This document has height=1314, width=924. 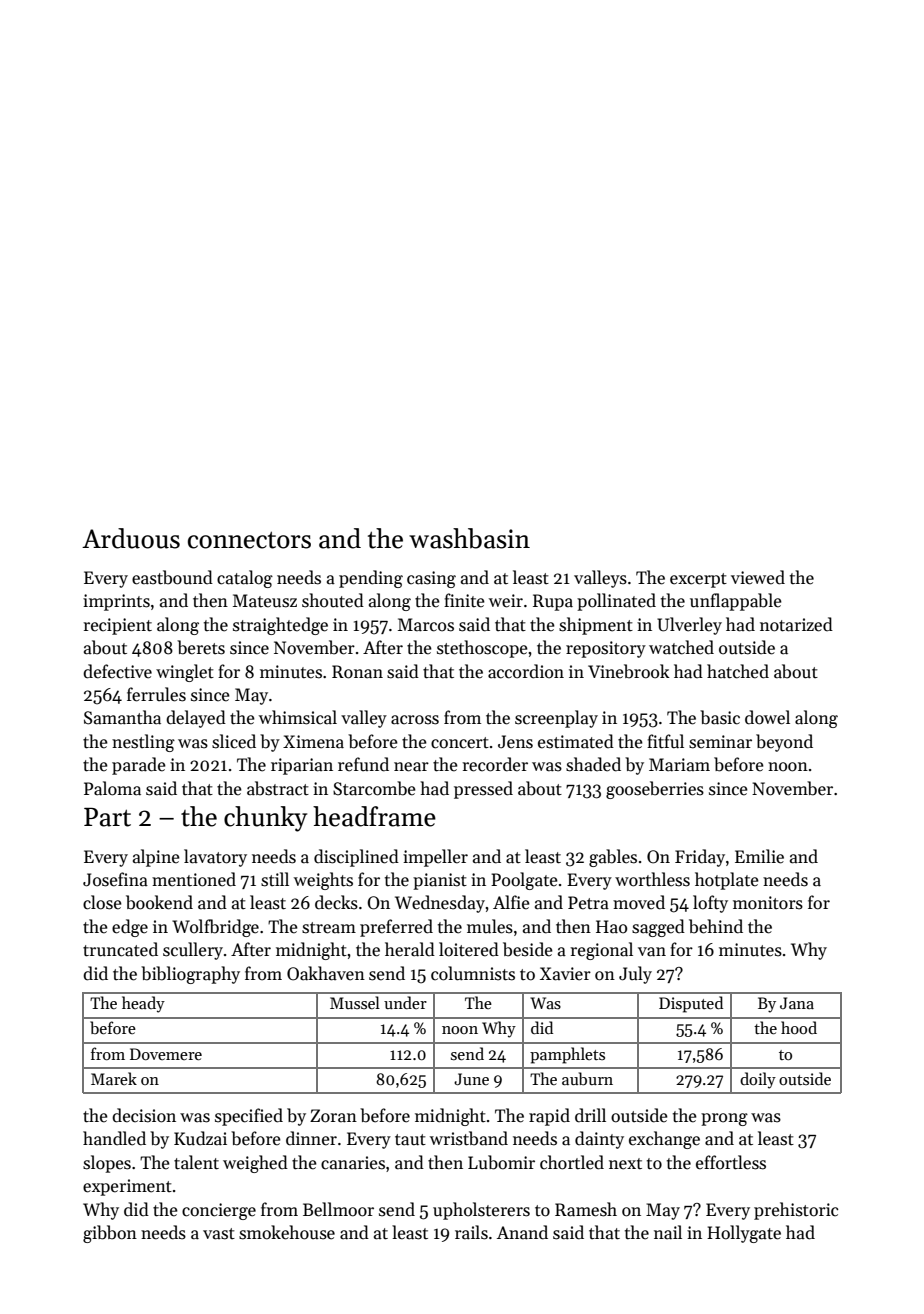 What do you see at coordinates (396, 928) in the document?
I see `preferred` at bounding box center [396, 928].
